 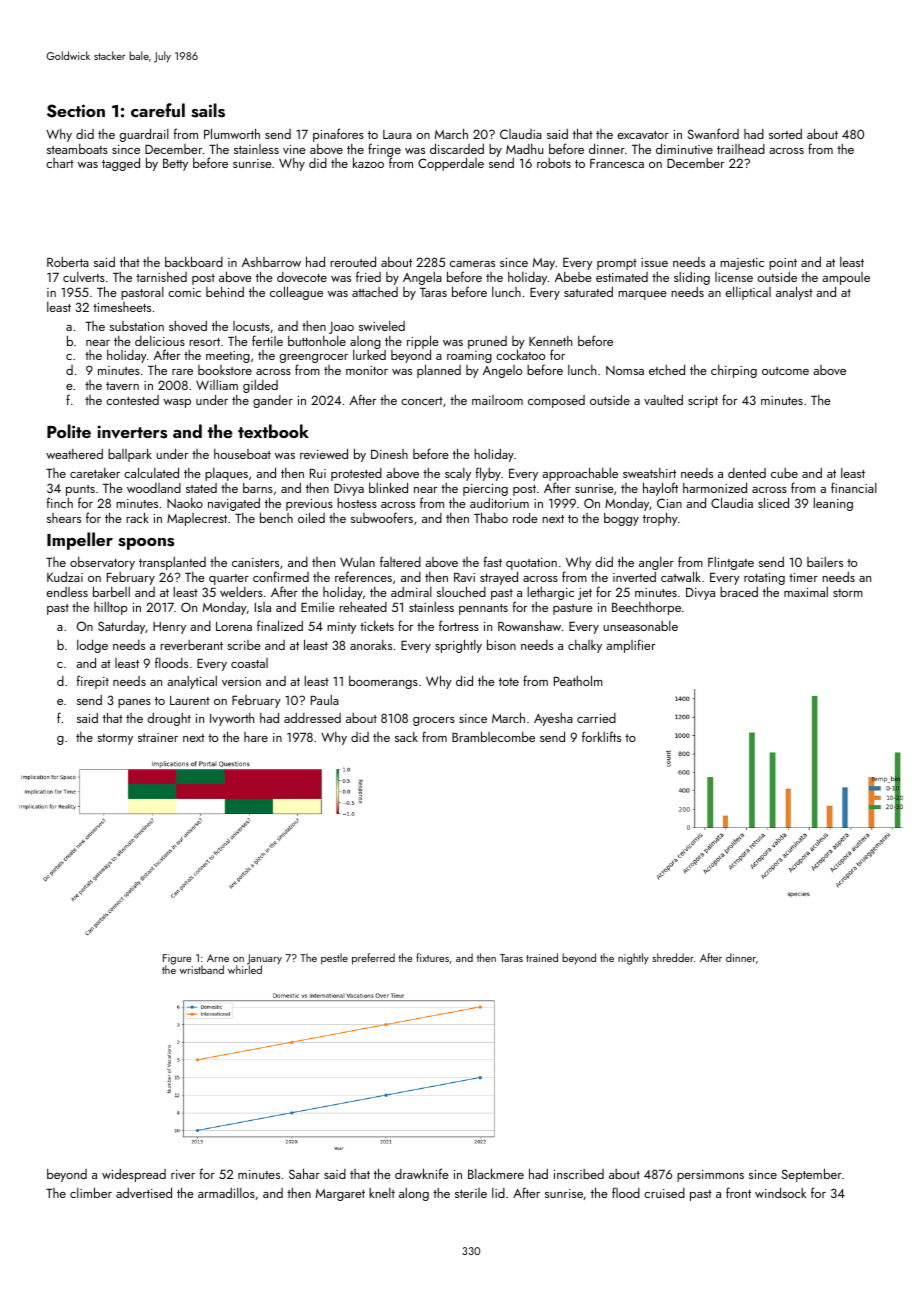 What do you see at coordinates (846, 278) in the image?
I see `ampoule` at bounding box center [846, 278].
